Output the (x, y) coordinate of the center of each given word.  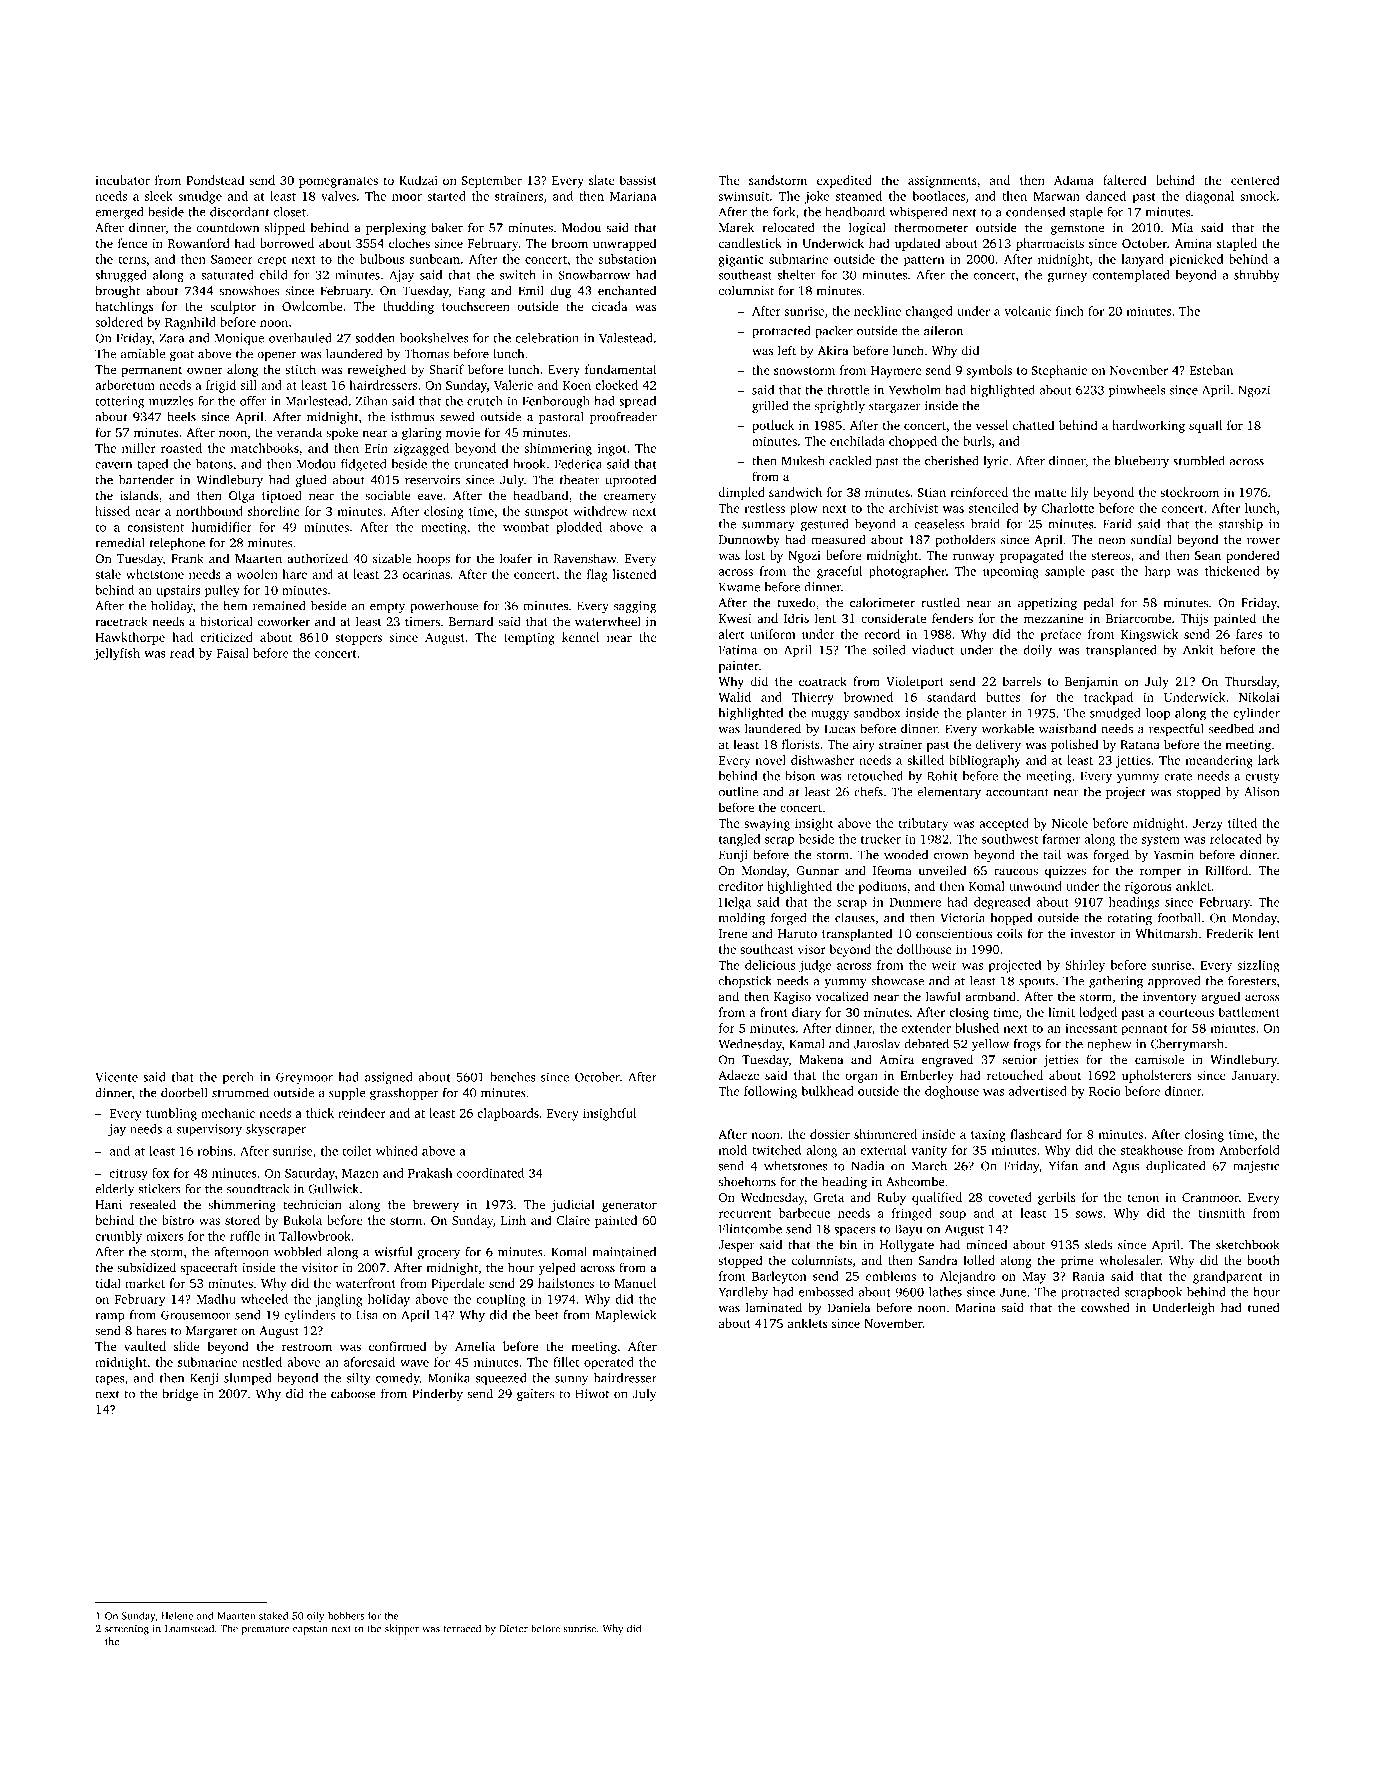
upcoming (1011, 572)
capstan (310, 1630)
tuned (1263, 1307)
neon (1111, 541)
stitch (301, 369)
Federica (578, 464)
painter (739, 667)
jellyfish (117, 654)
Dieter (513, 1629)
